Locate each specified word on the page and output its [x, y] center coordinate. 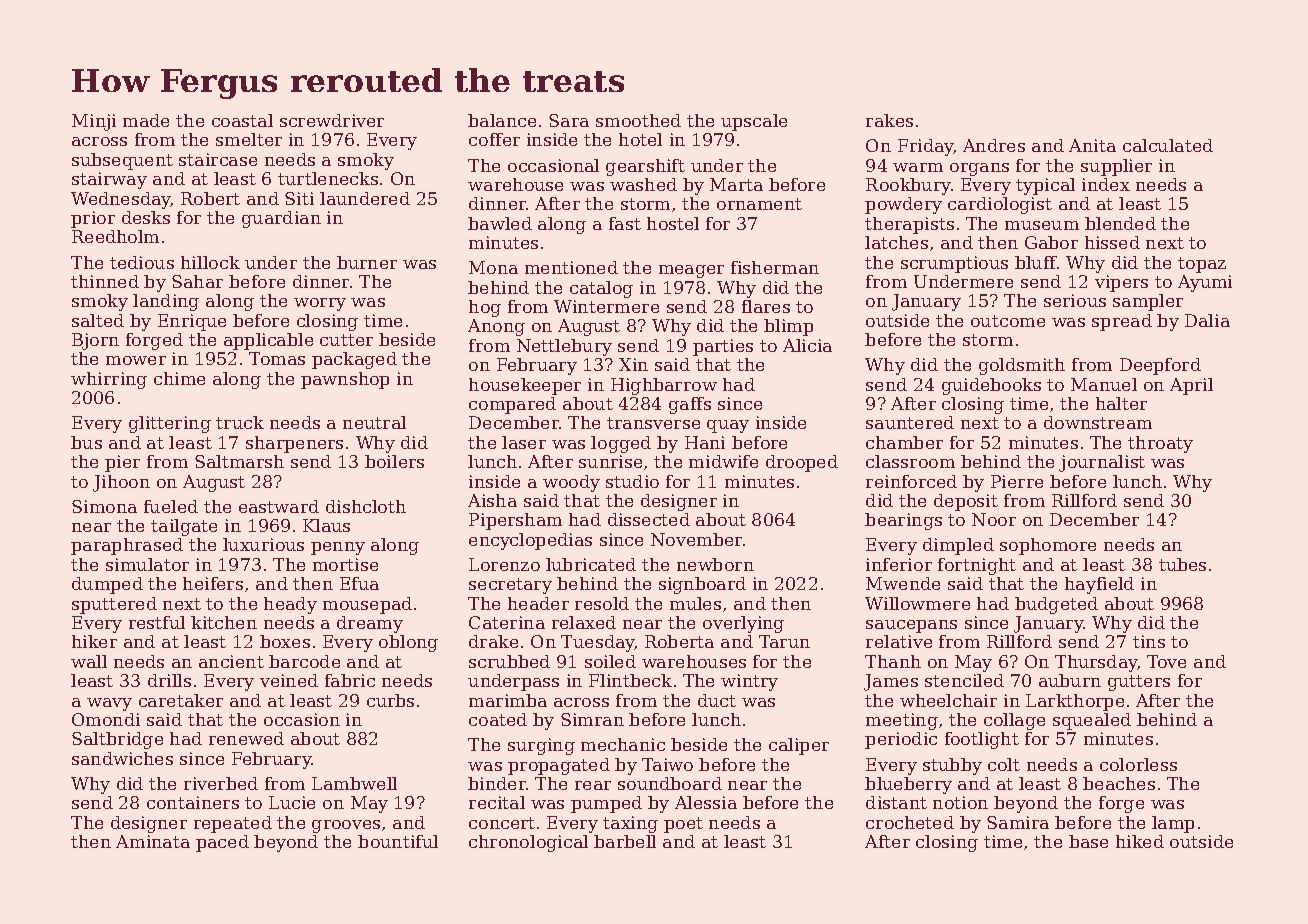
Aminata [153, 841]
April [1191, 386]
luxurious [263, 544]
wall [89, 661]
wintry [749, 682]
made [146, 120]
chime [179, 378]
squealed [1092, 721]
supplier [1116, 167]
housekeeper [525, 386]
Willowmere [917, 603]
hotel [640, 139]
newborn [715, 564]
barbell [625, 841]
